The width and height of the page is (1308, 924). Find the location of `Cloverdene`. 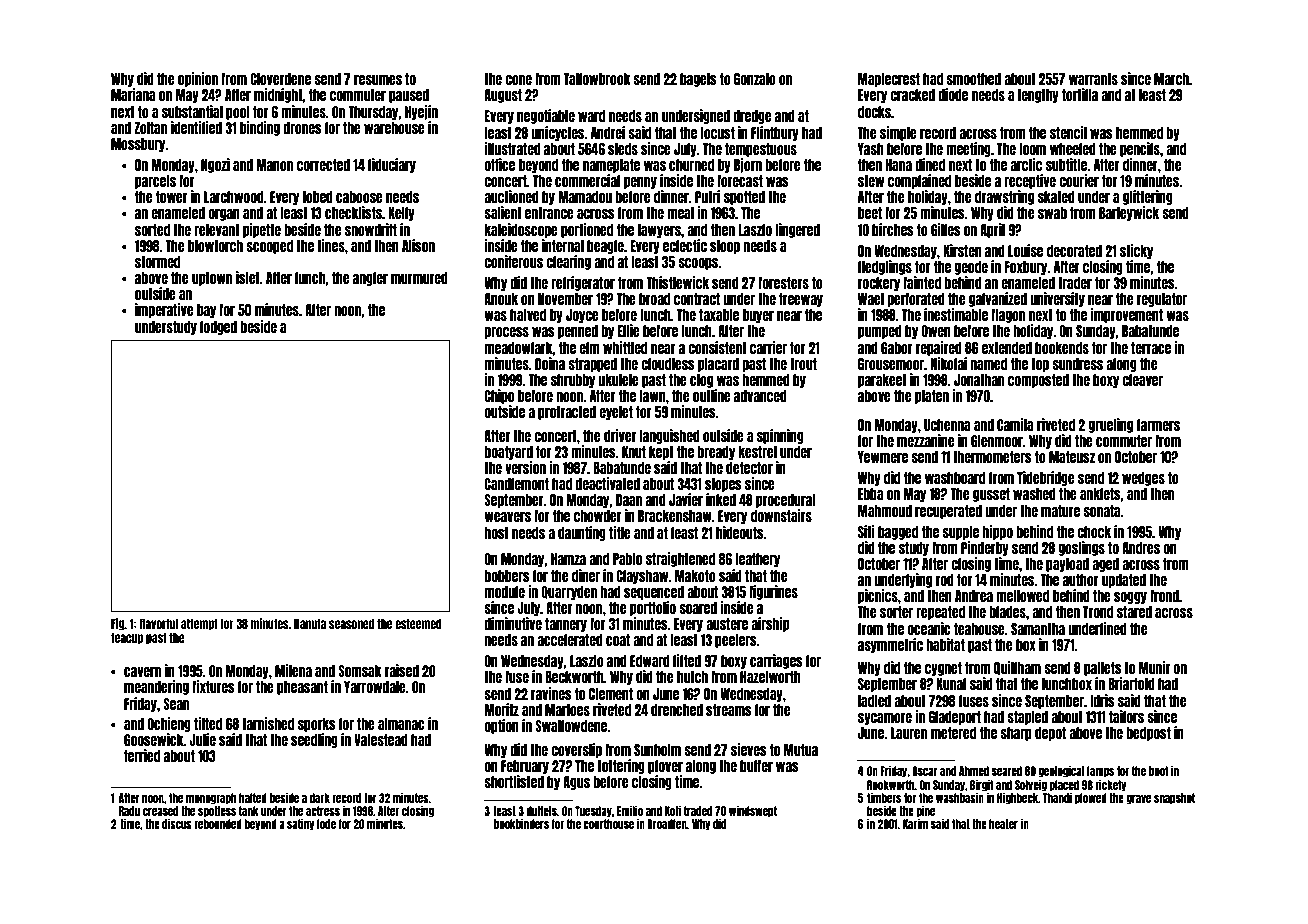

Cloverdene is located at coordinates (280, 79).
